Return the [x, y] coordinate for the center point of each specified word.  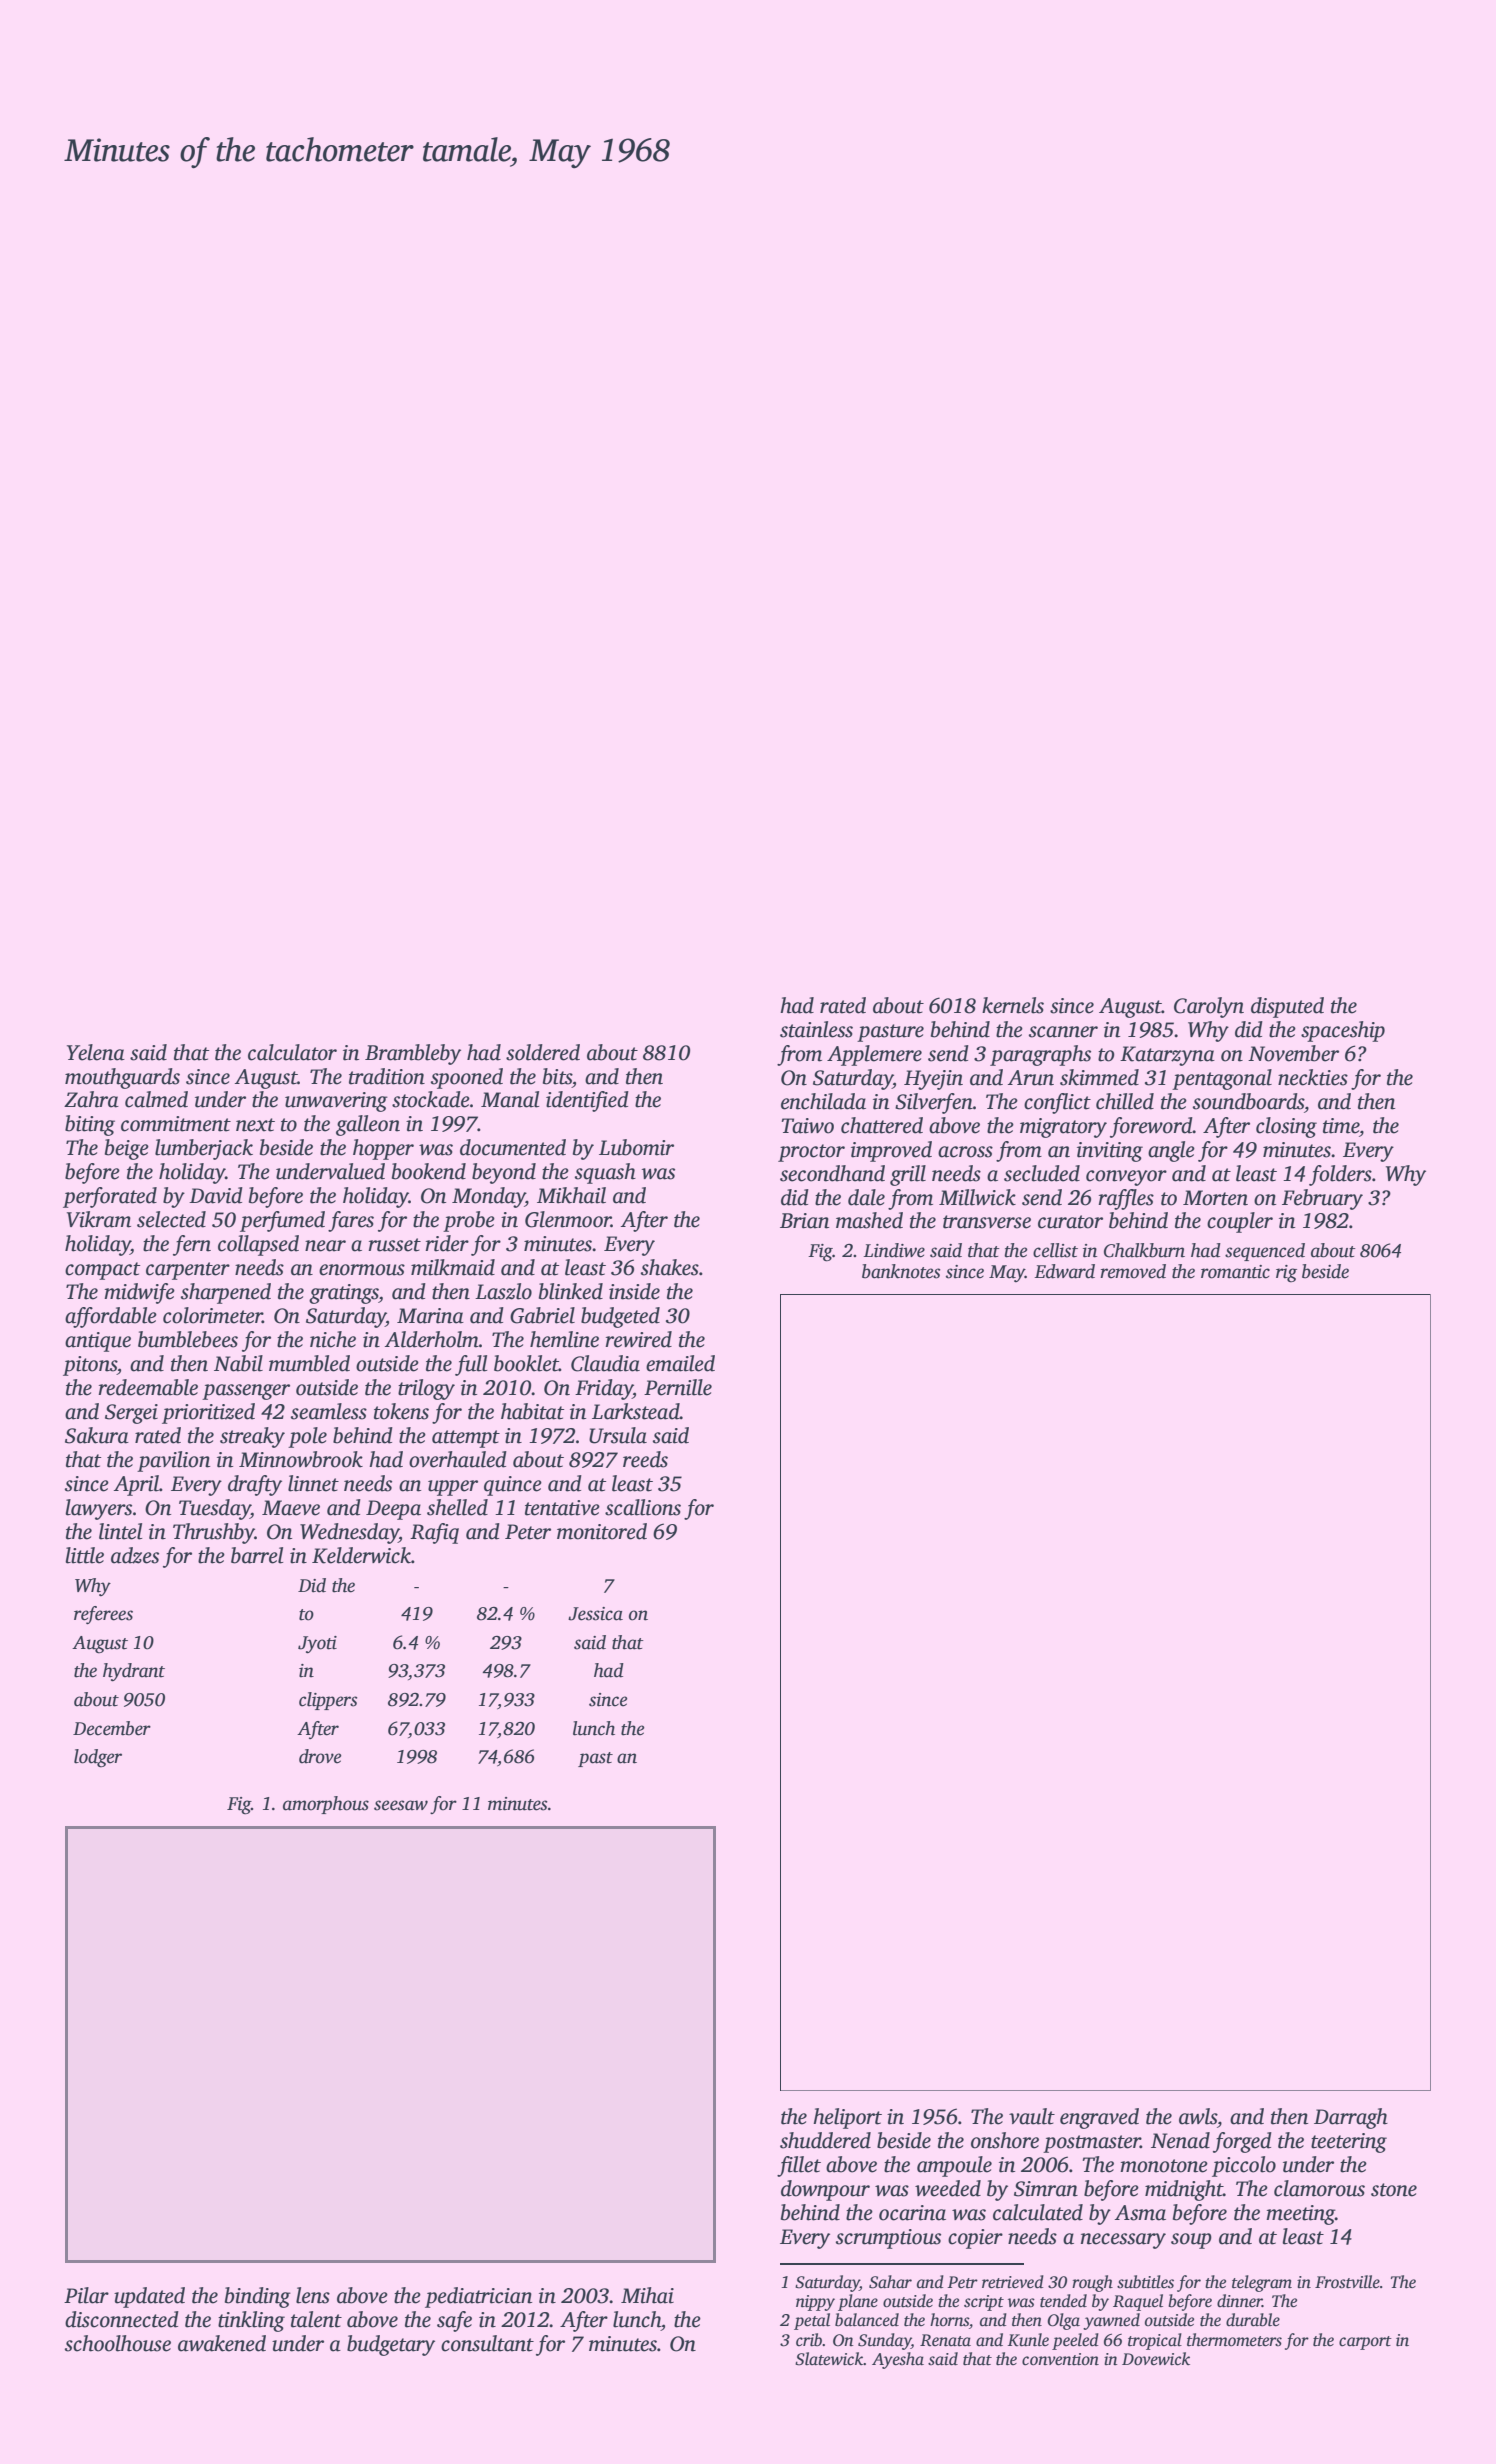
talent [316, 2319]
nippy [815, 2303]
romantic [1235, 1272]
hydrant [134, 1672]
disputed [1287, 1007]
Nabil [238, 1363]
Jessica [595, 1614]
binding [258, 2297]
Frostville [1347, 2282]
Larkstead [636, 1411]
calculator [292, 1052]
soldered [543, 1052]
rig [1286, 1274]
